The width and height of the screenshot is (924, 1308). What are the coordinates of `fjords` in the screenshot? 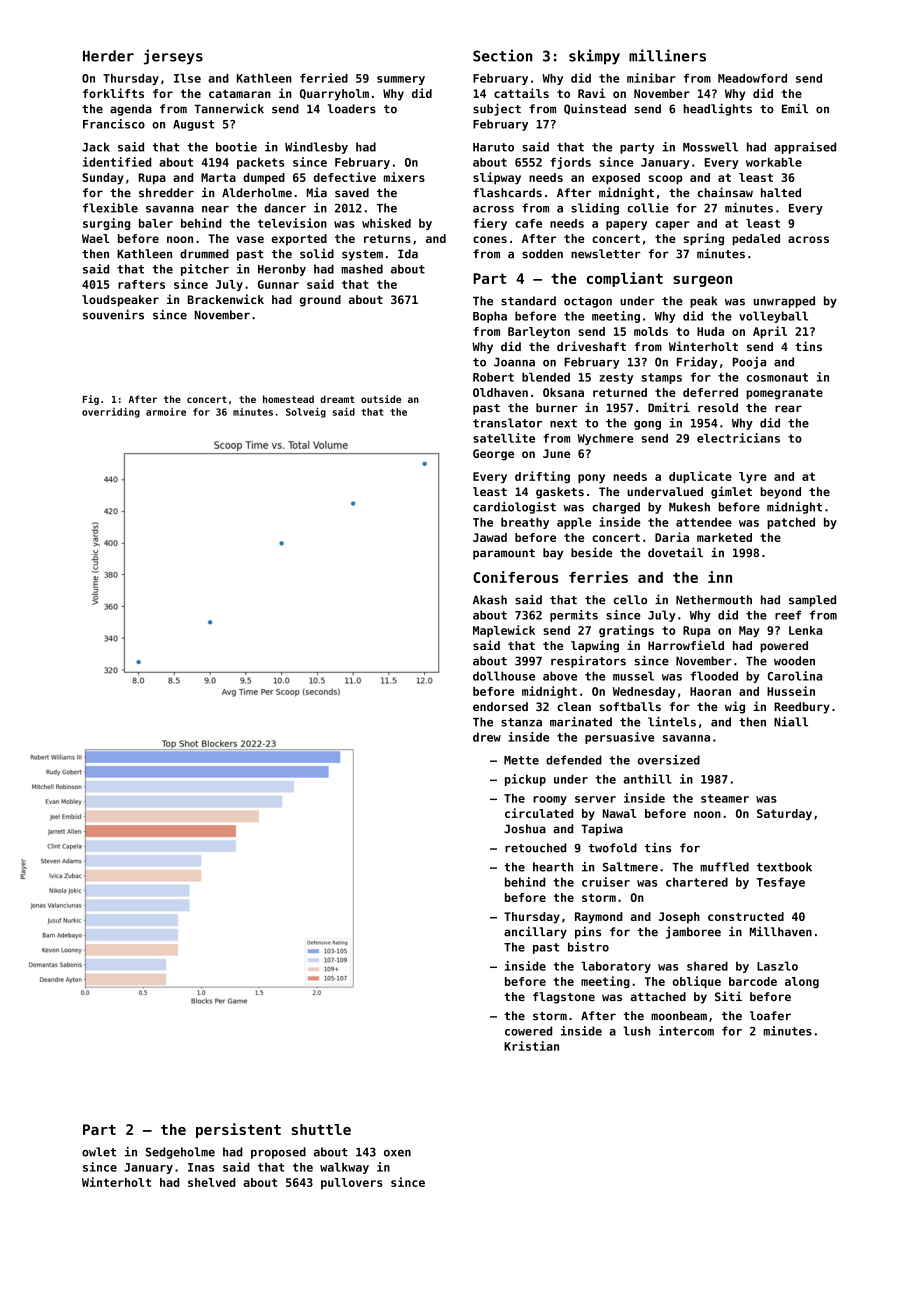 It's located at (570, 163).
